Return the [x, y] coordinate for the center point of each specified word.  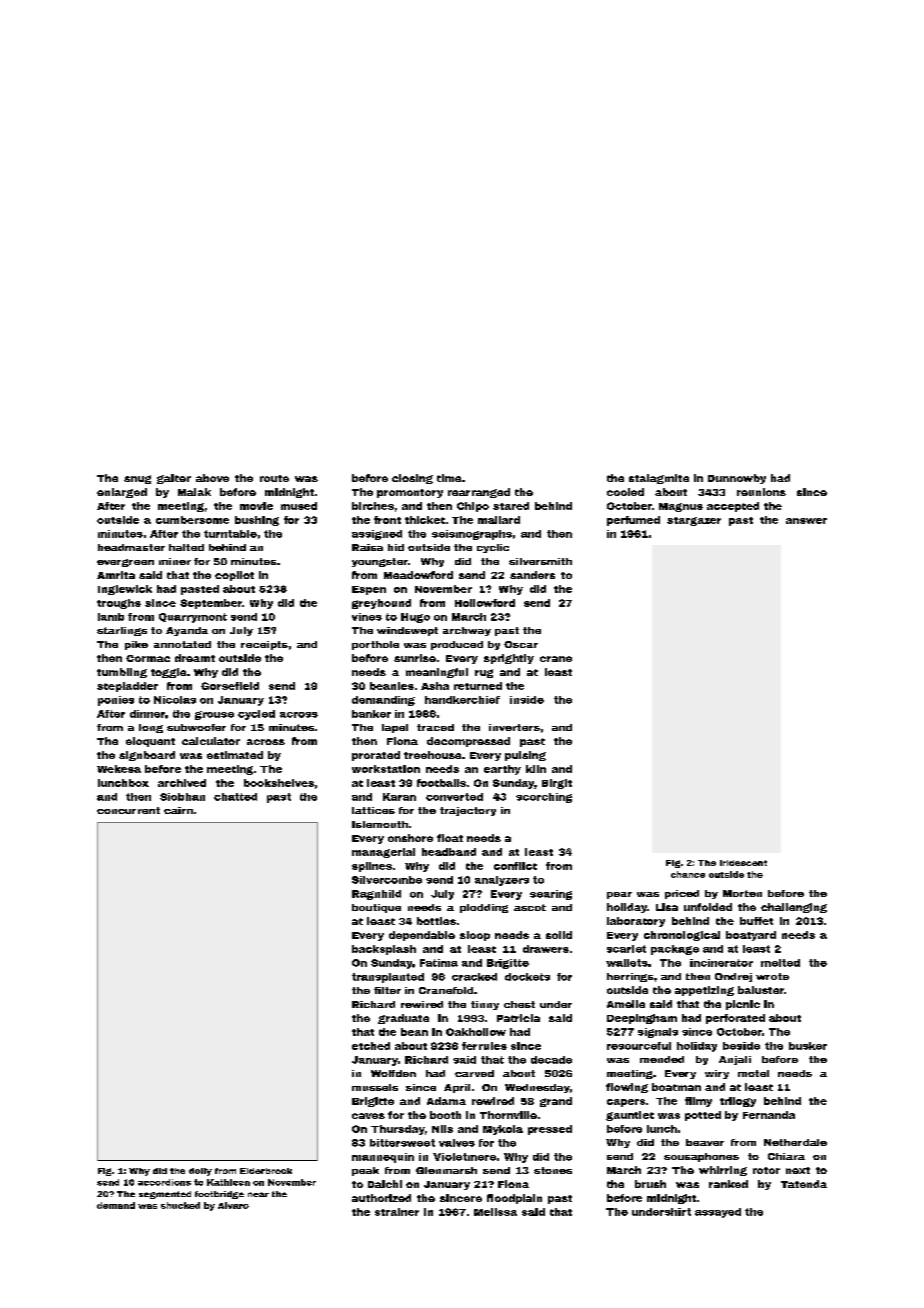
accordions [164, 1182]
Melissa [495, 1212]
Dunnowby [737, 479]
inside [527, 700]
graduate [403, 1019]
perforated [735, 1019]
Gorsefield [230, 686]
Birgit [557, 784]
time [449, 478]
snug [137, 479]
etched [371, 1046]
